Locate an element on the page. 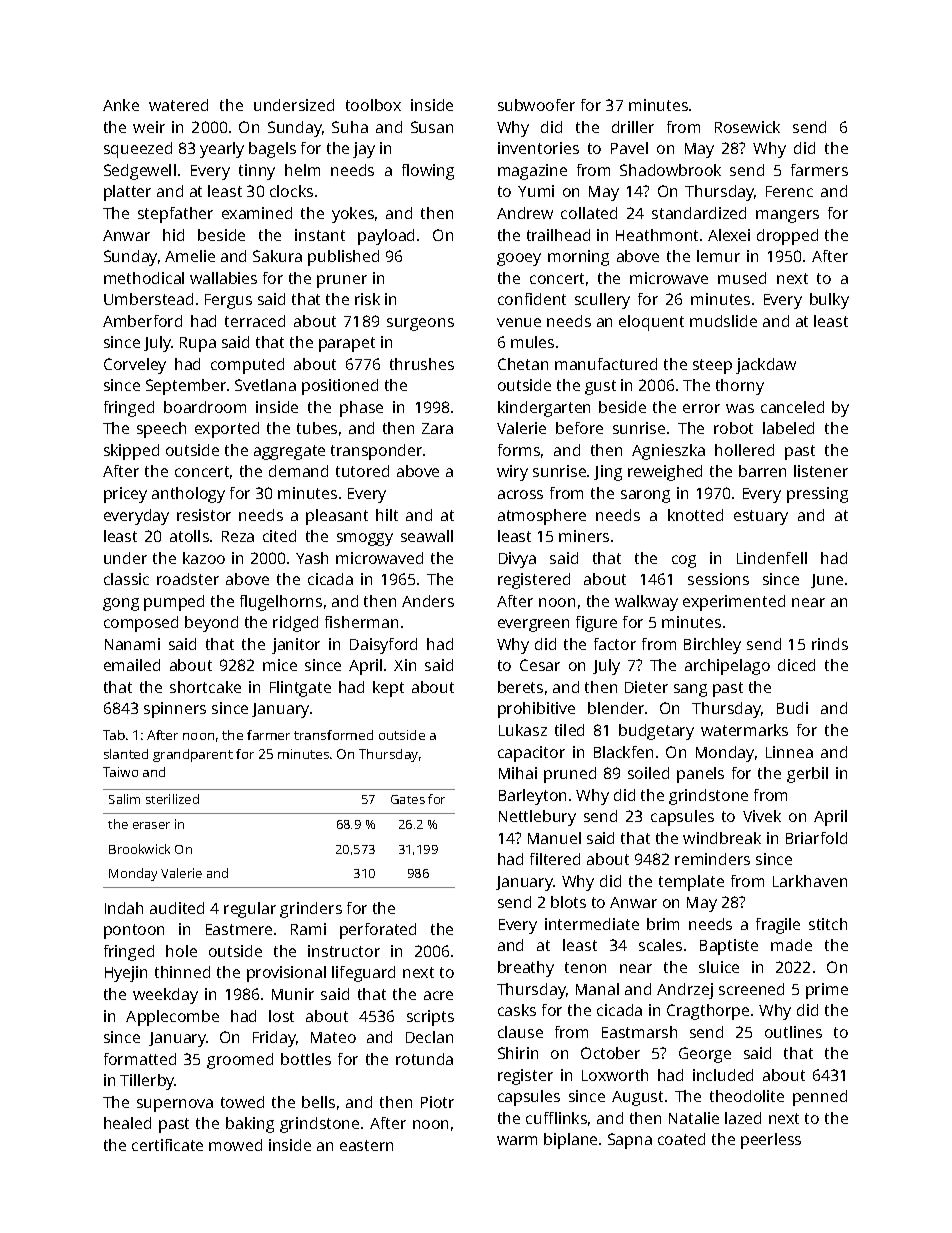  Rosewick is located at coordinates (747, 127).
